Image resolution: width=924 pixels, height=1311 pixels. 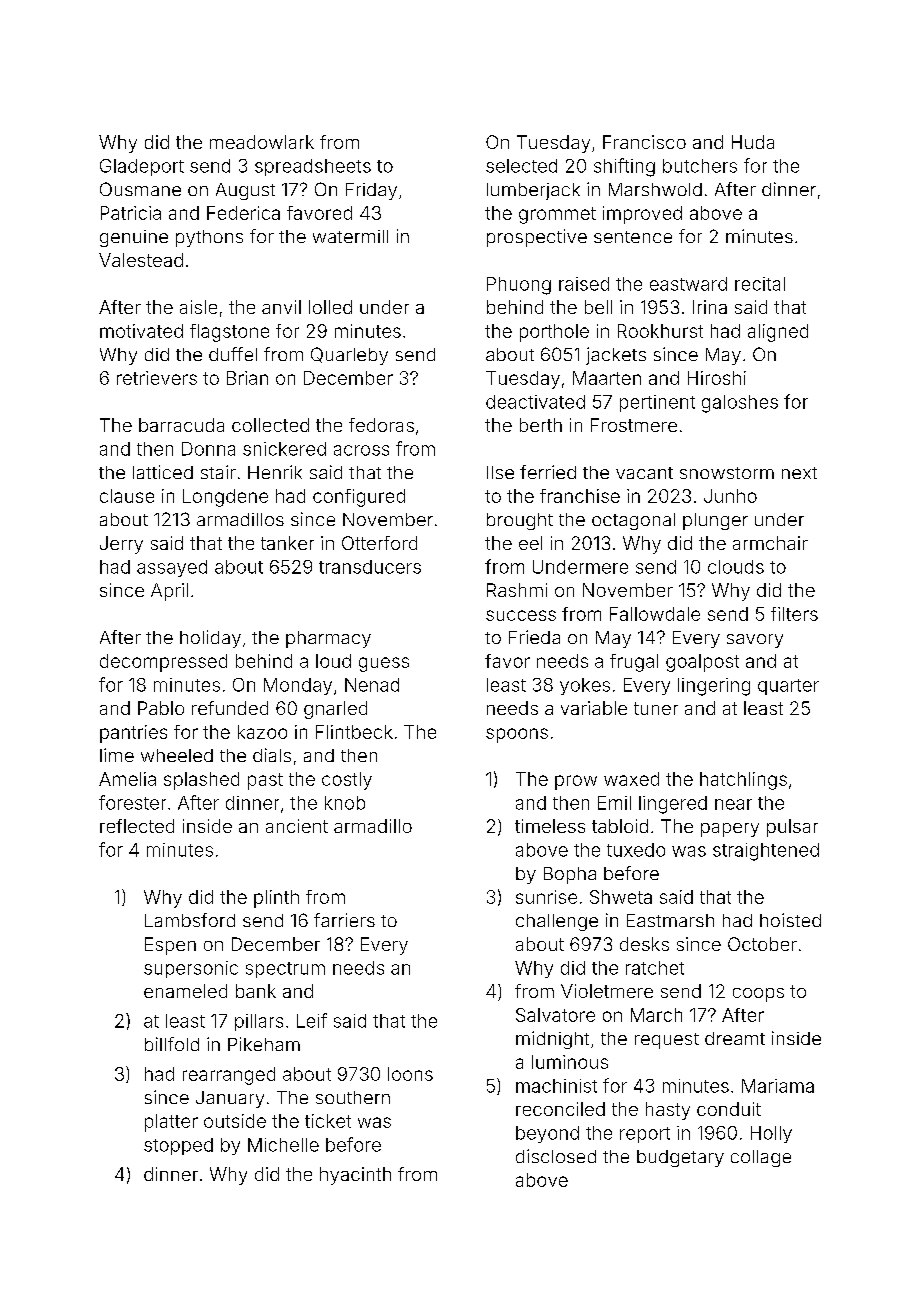 I want to click on selected, so click(x=521, y=166).
